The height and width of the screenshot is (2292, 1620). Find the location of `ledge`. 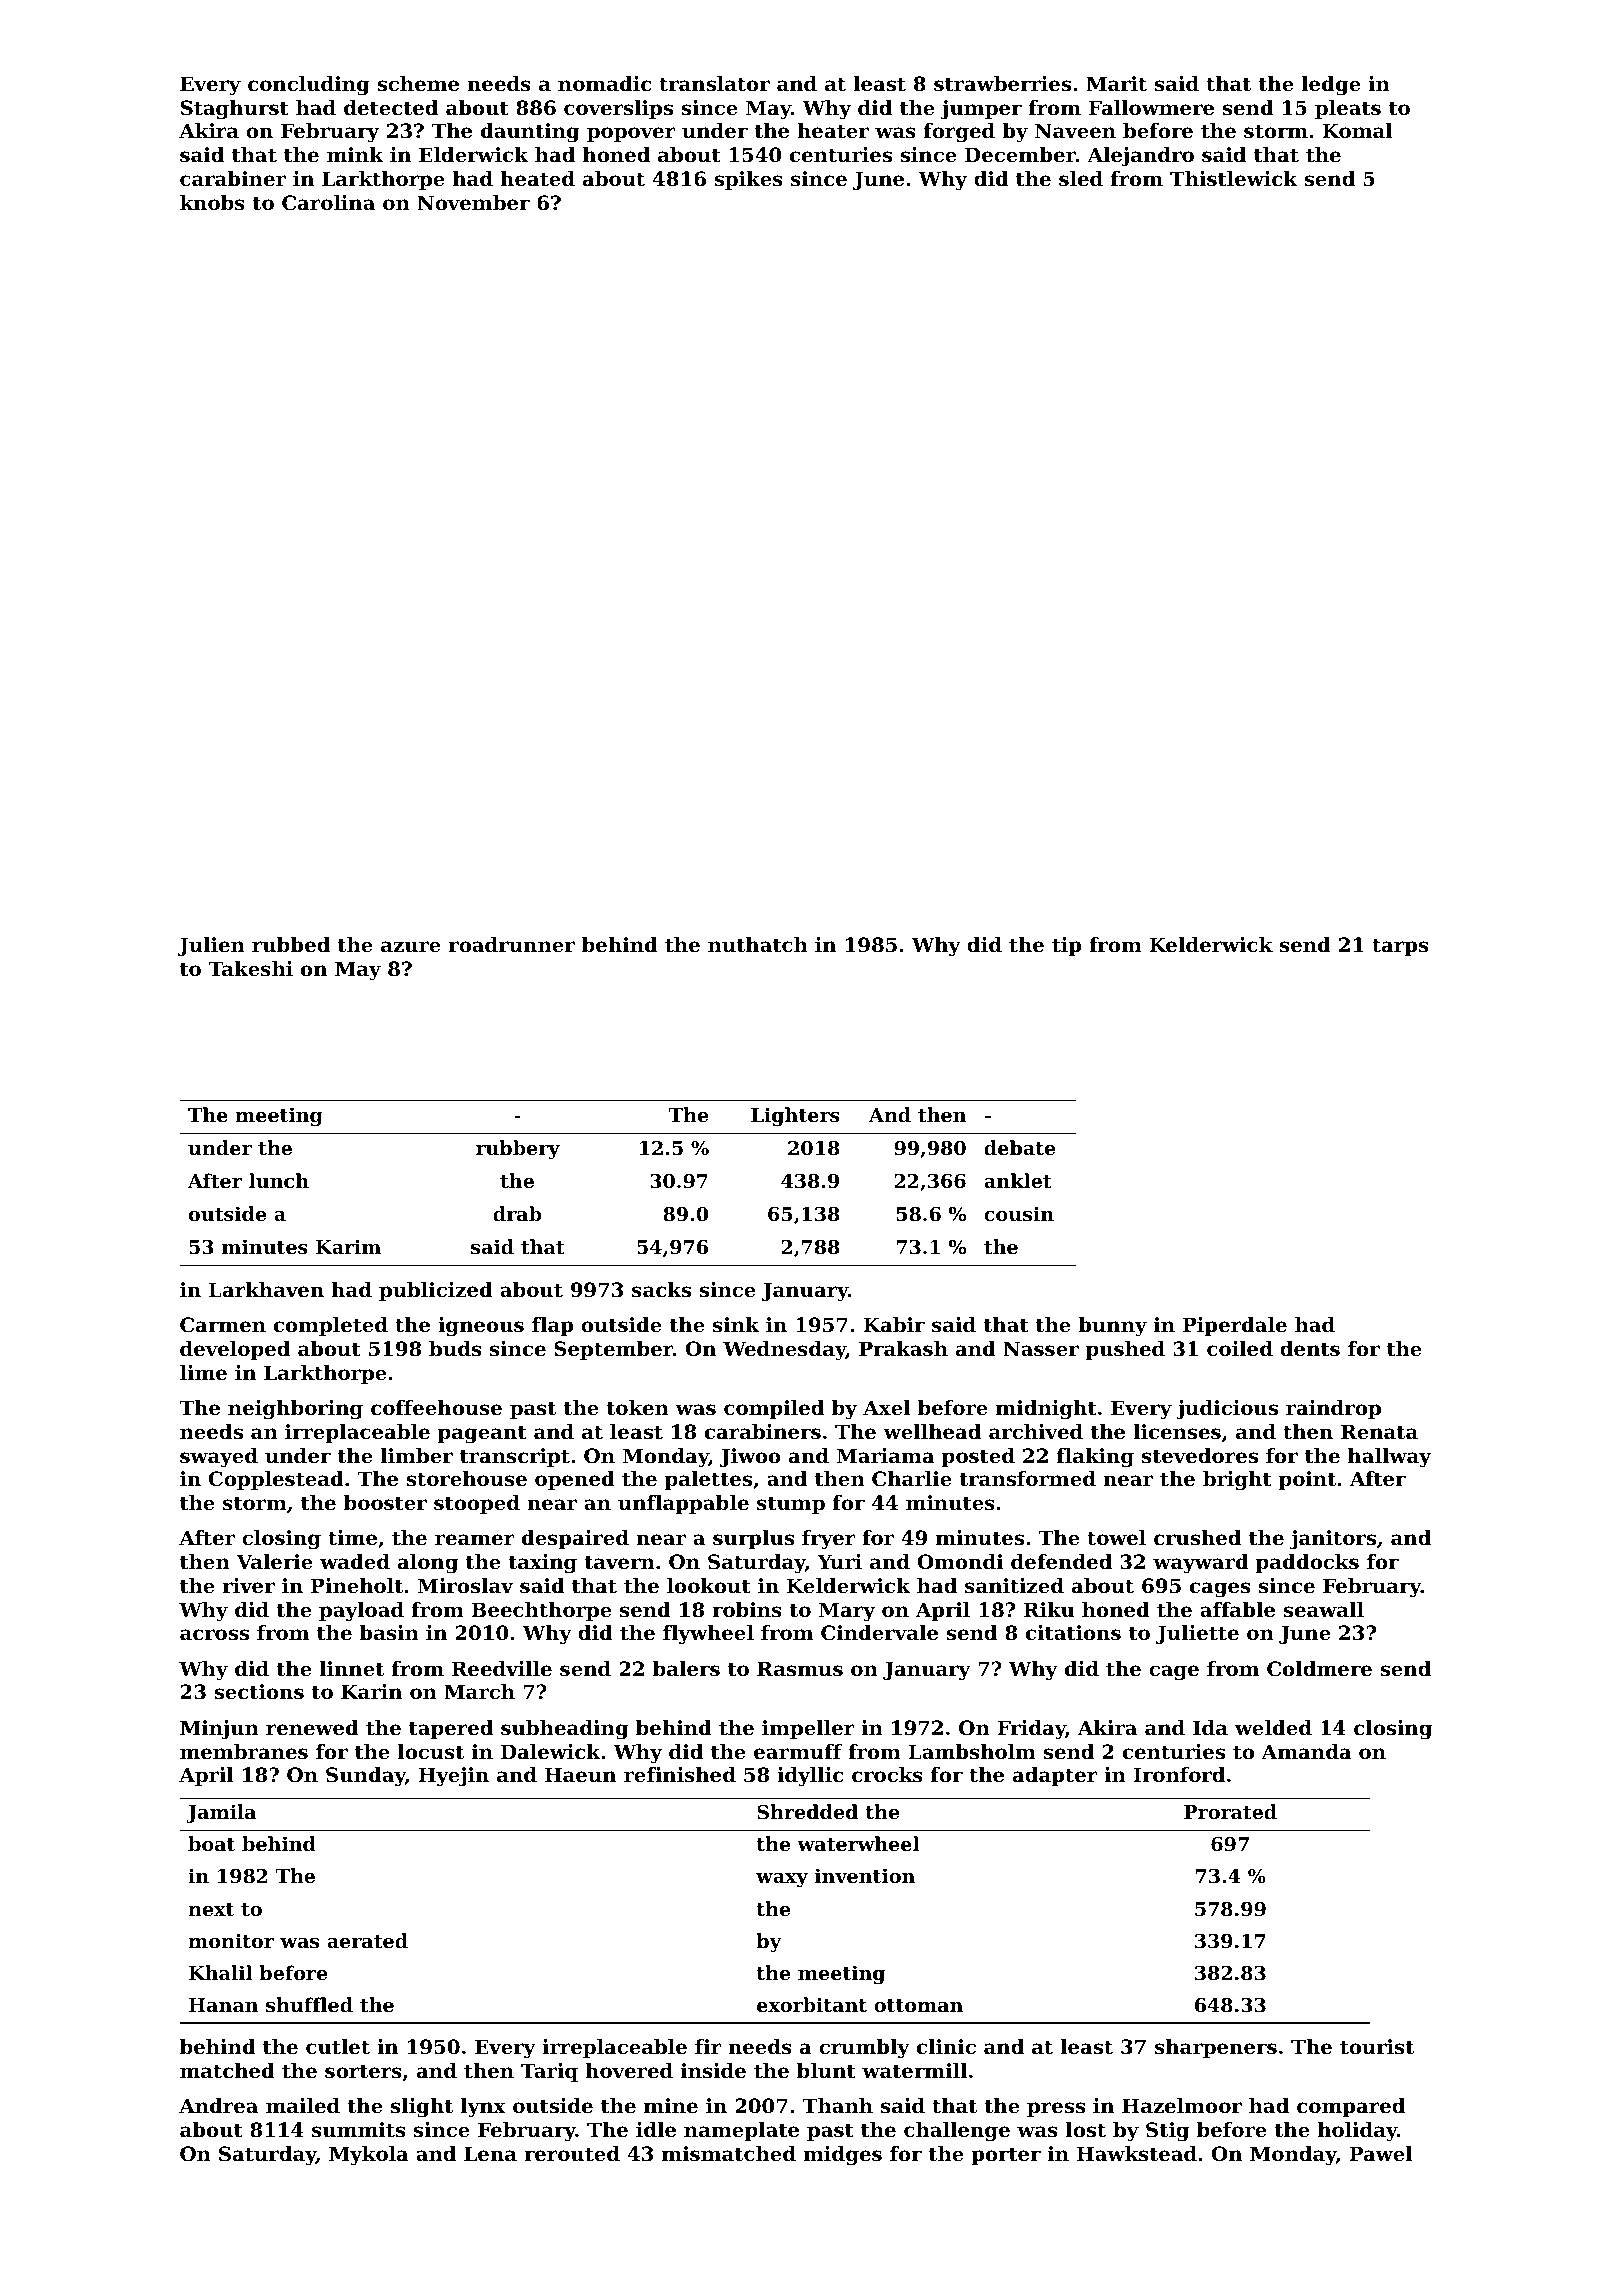

ledge is located at coordinates (1331, 86).
